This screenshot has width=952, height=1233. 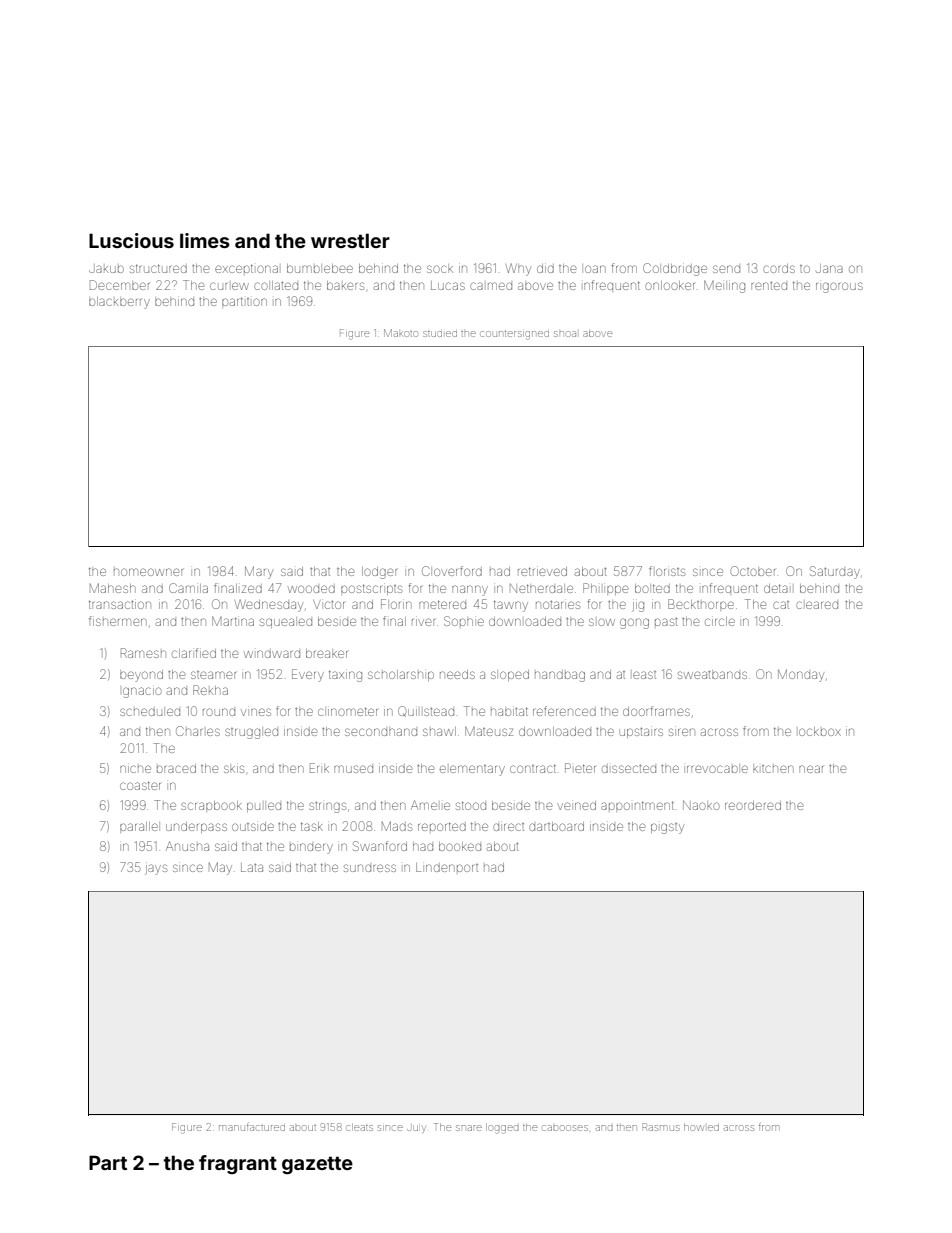 I want to click on jays, so click(x=156, y=869).
